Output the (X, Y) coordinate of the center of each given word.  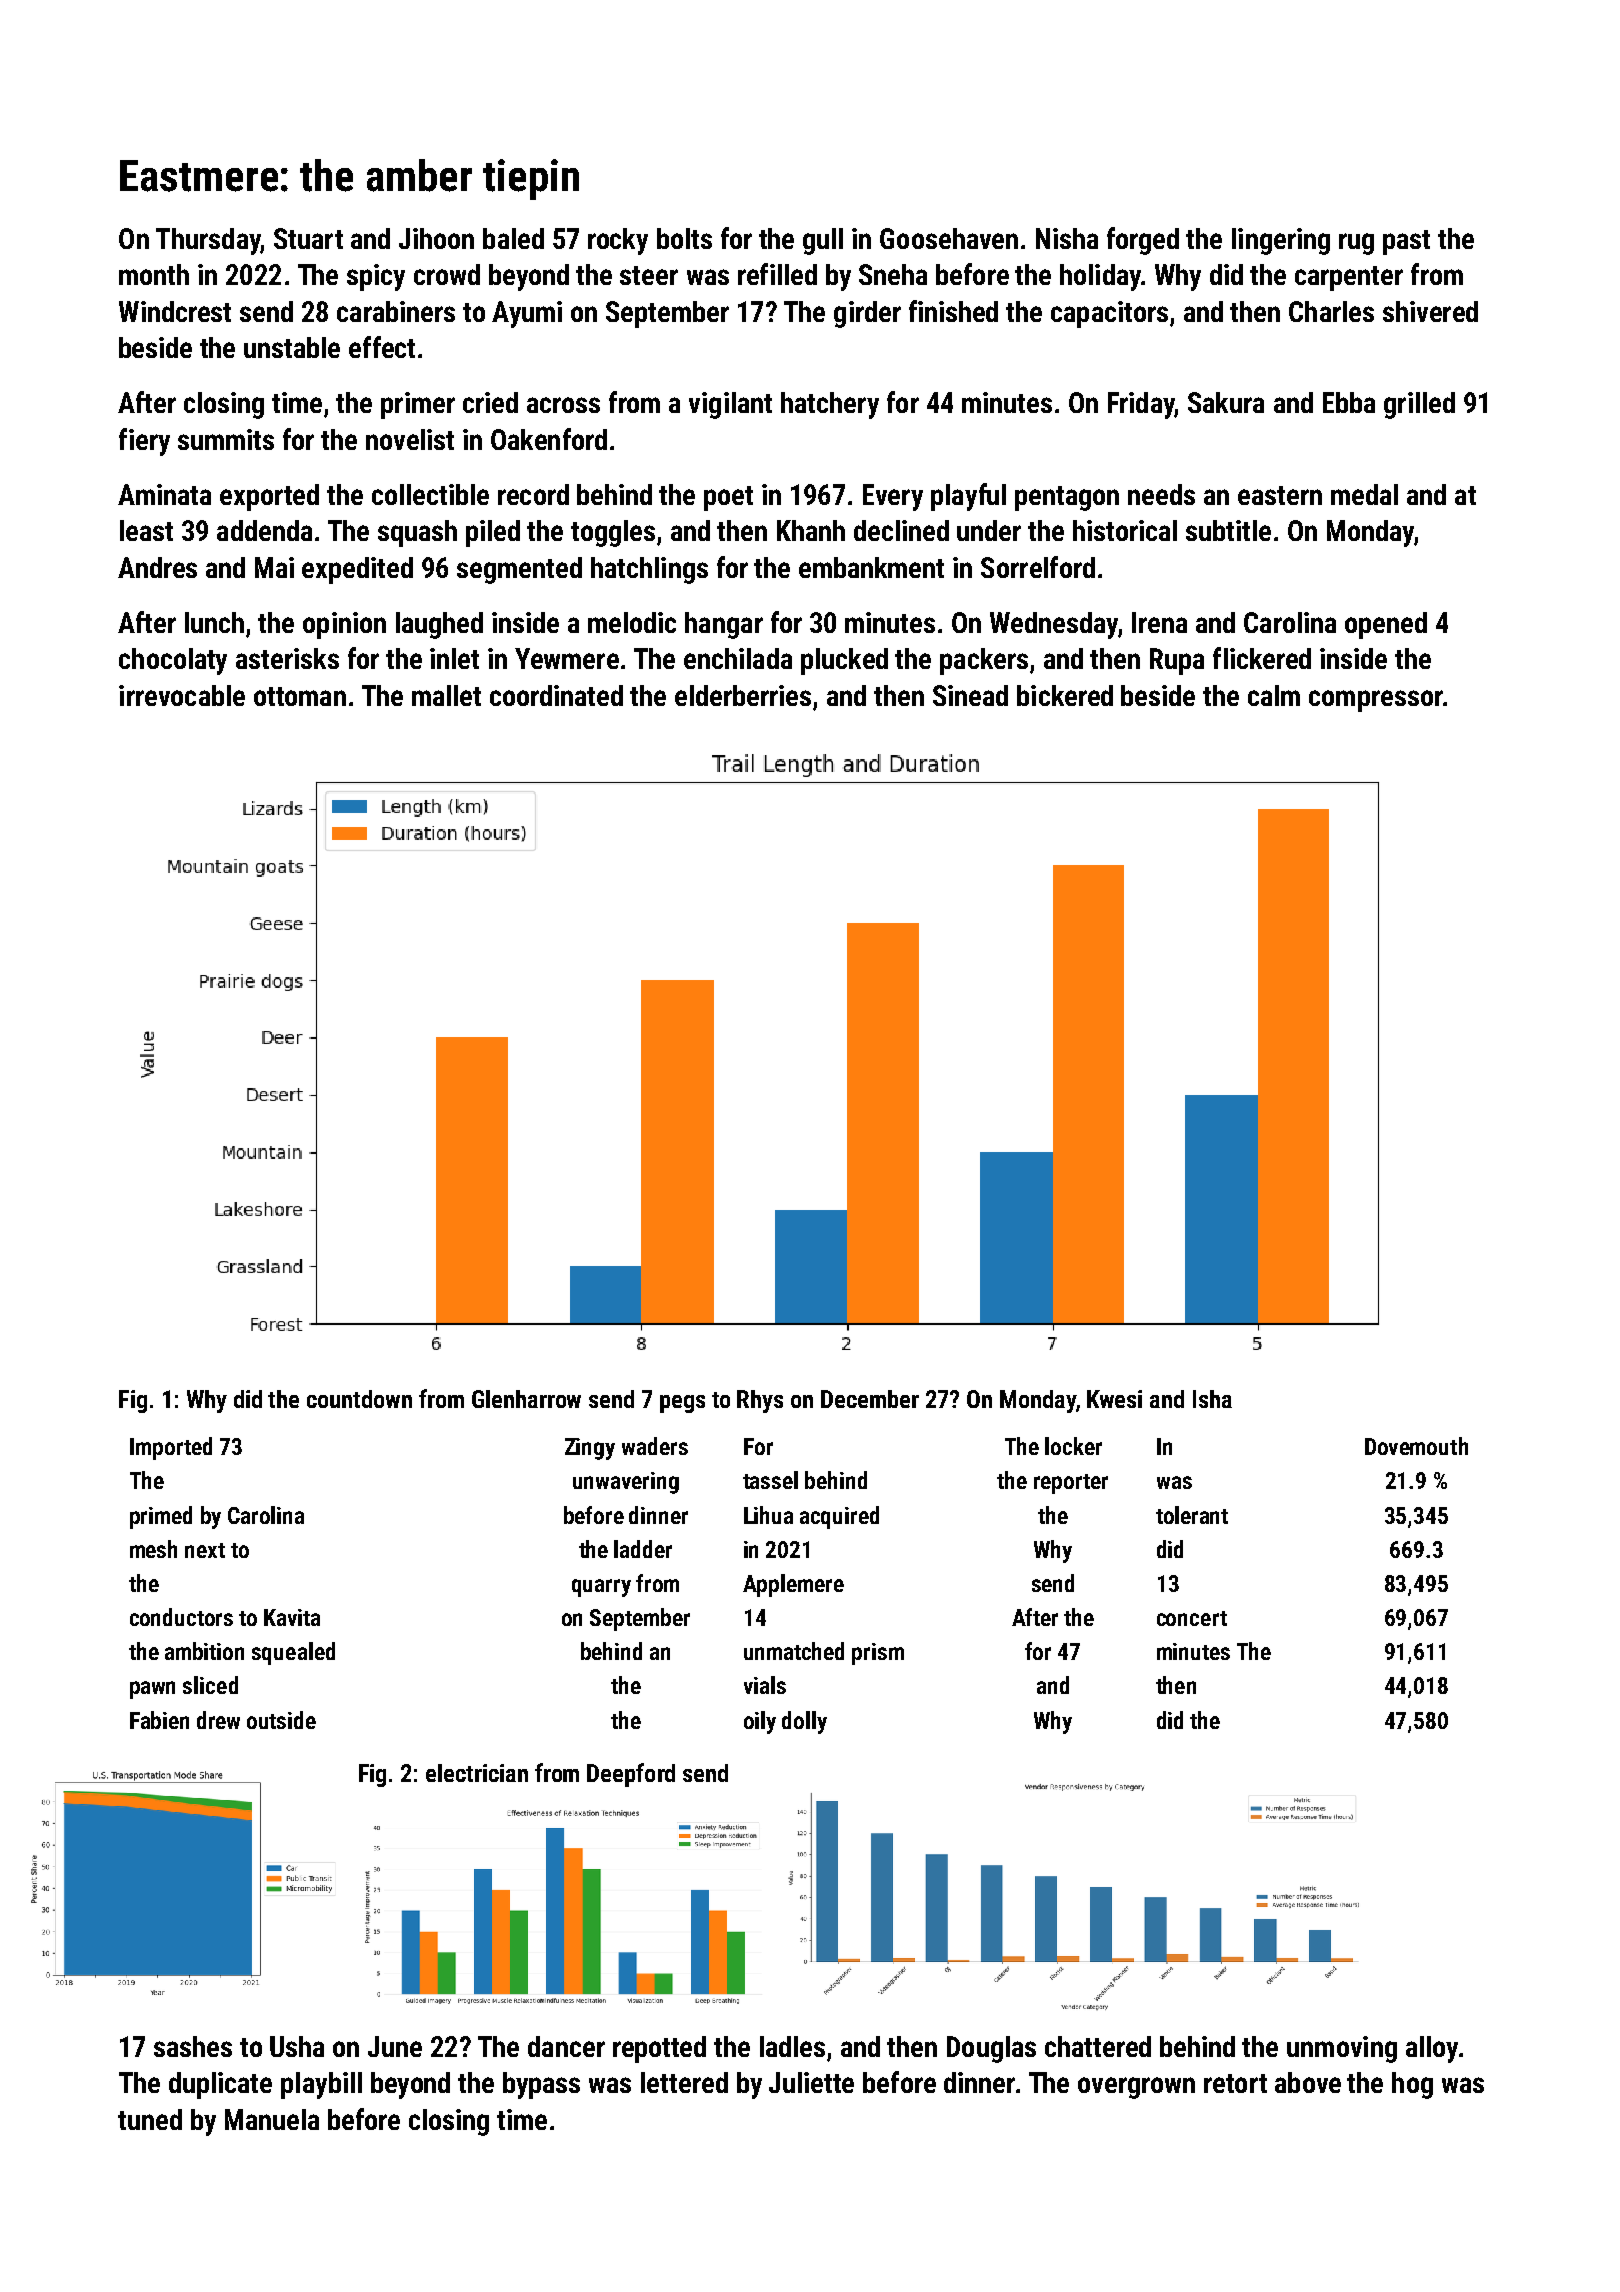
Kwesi (1114, 1399)
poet (728, 498)
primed (161, 1517)
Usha (297, 2046)
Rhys (760, 1401)
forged (1143, 241)
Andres (157, 567)
